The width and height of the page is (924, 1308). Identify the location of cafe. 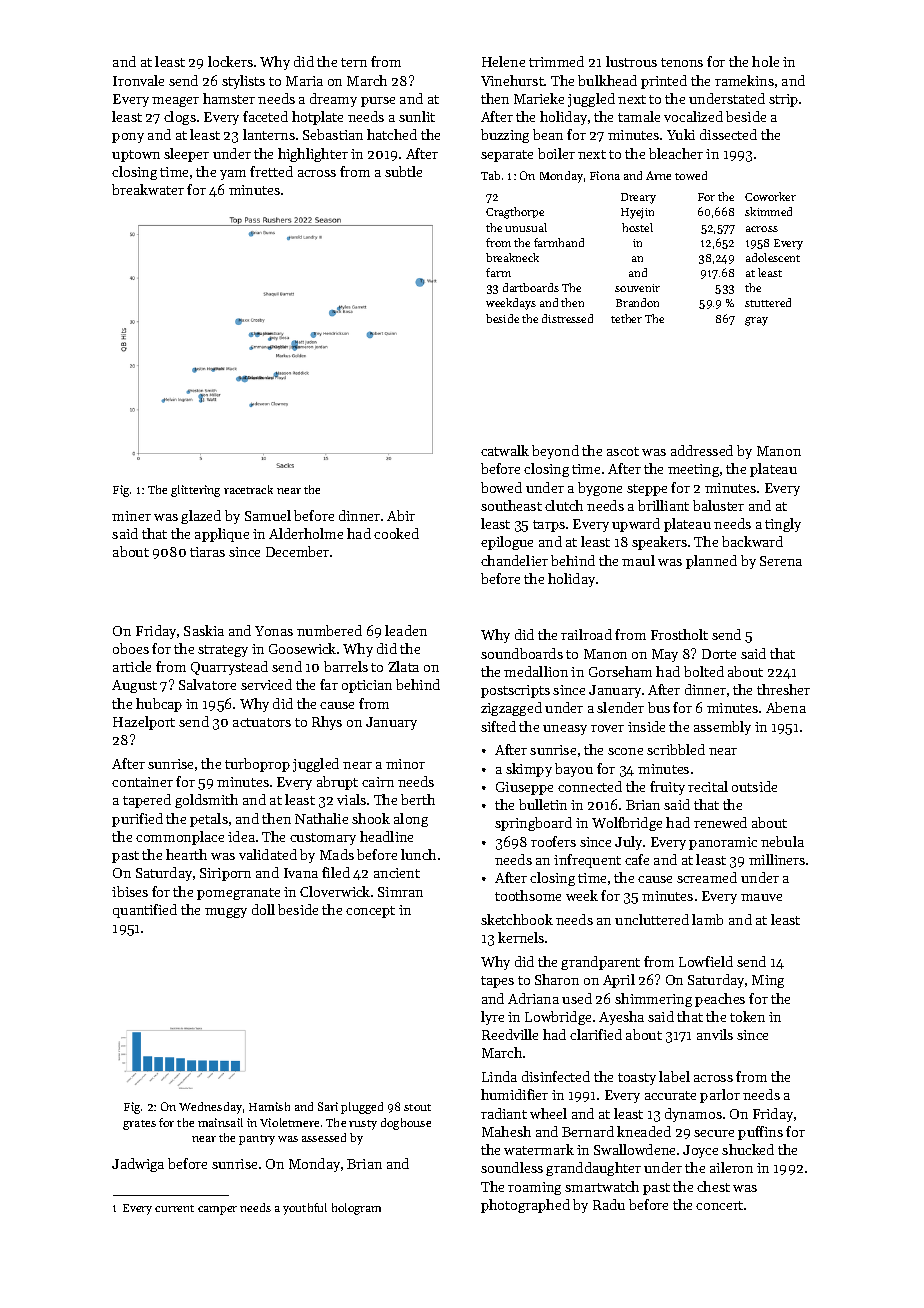
(637, 859).
